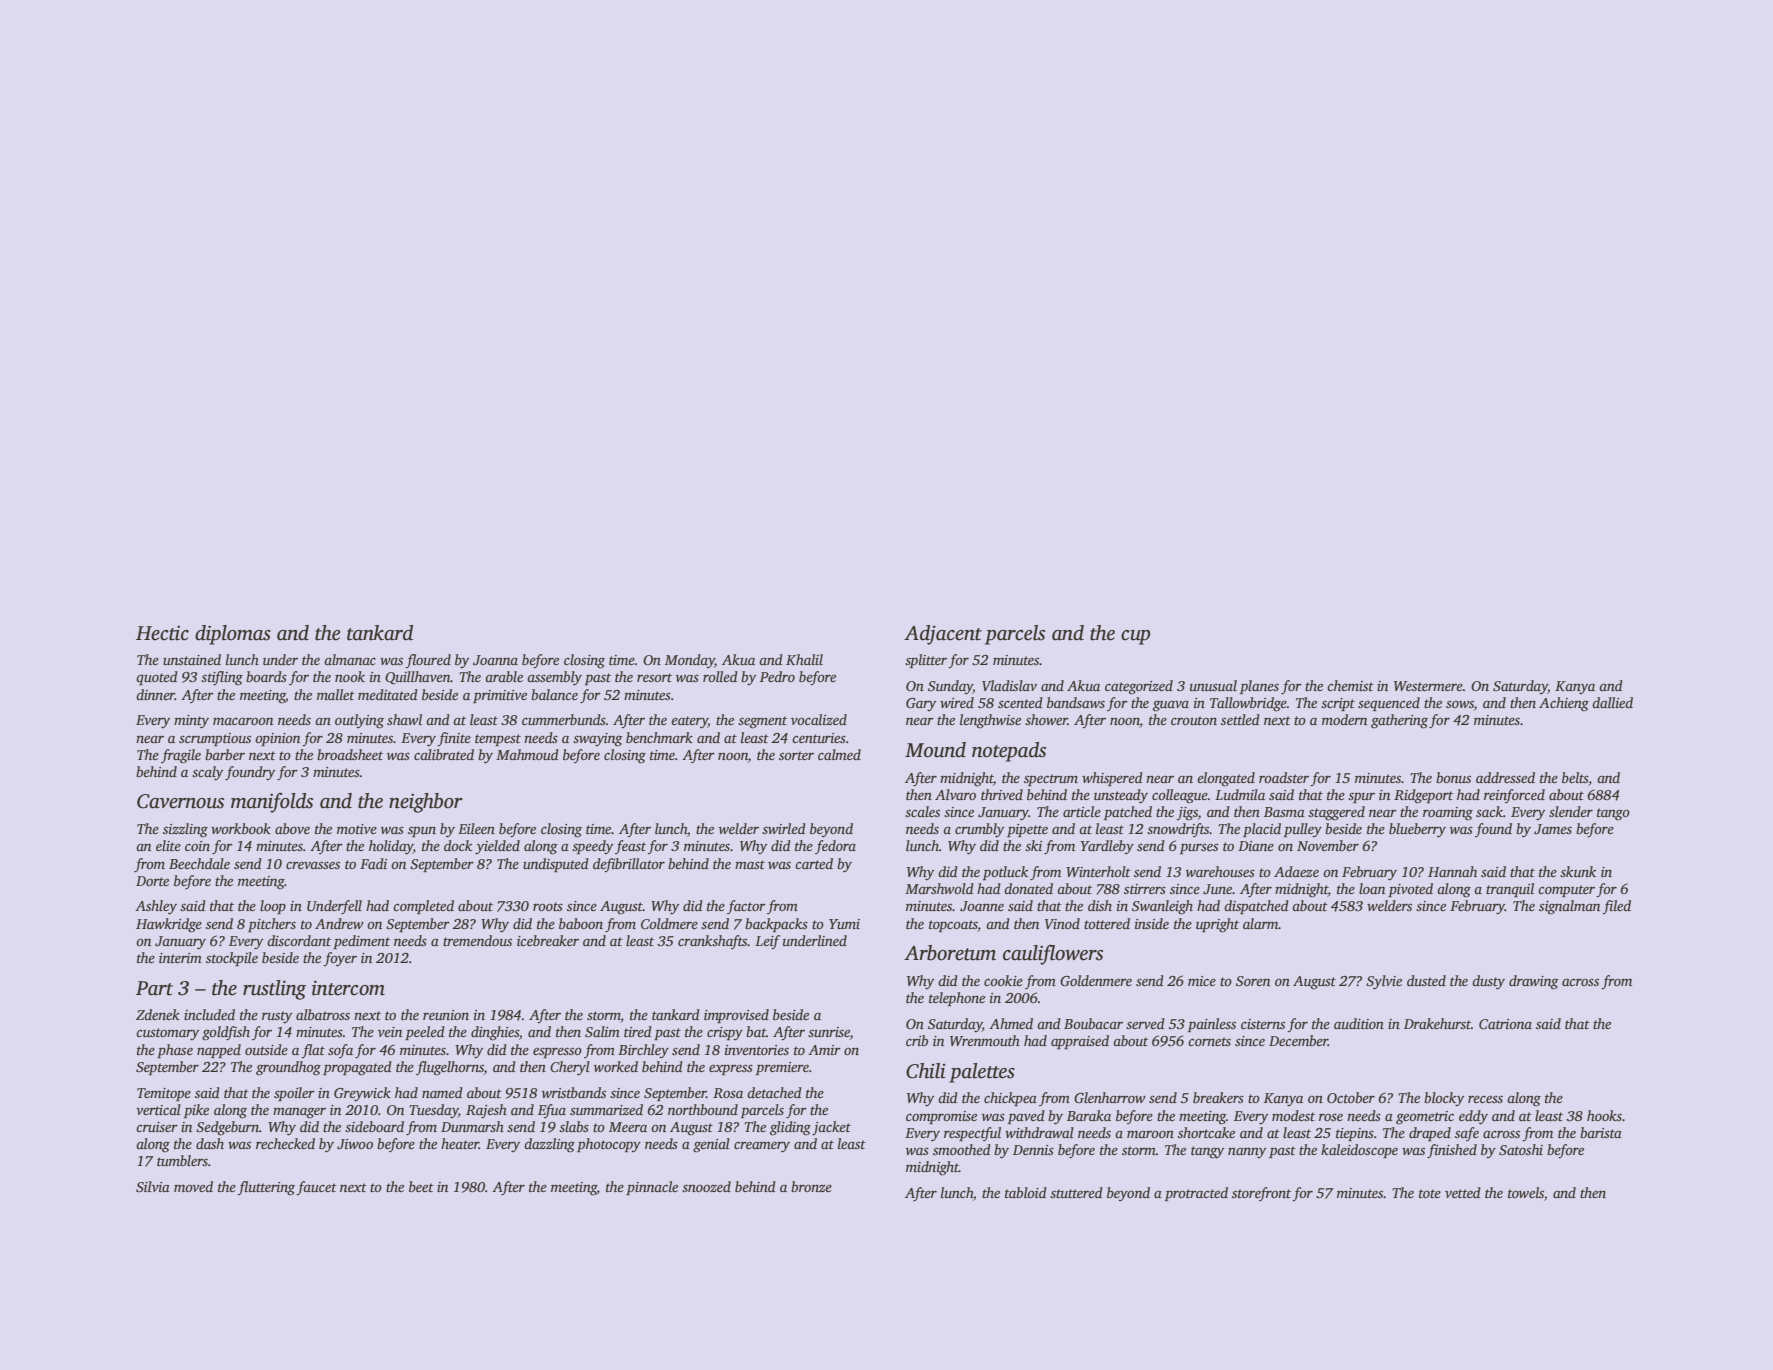  Describe the element at coordinates (943, 635) in the screenshot. I see `Adjacent` at that location.
